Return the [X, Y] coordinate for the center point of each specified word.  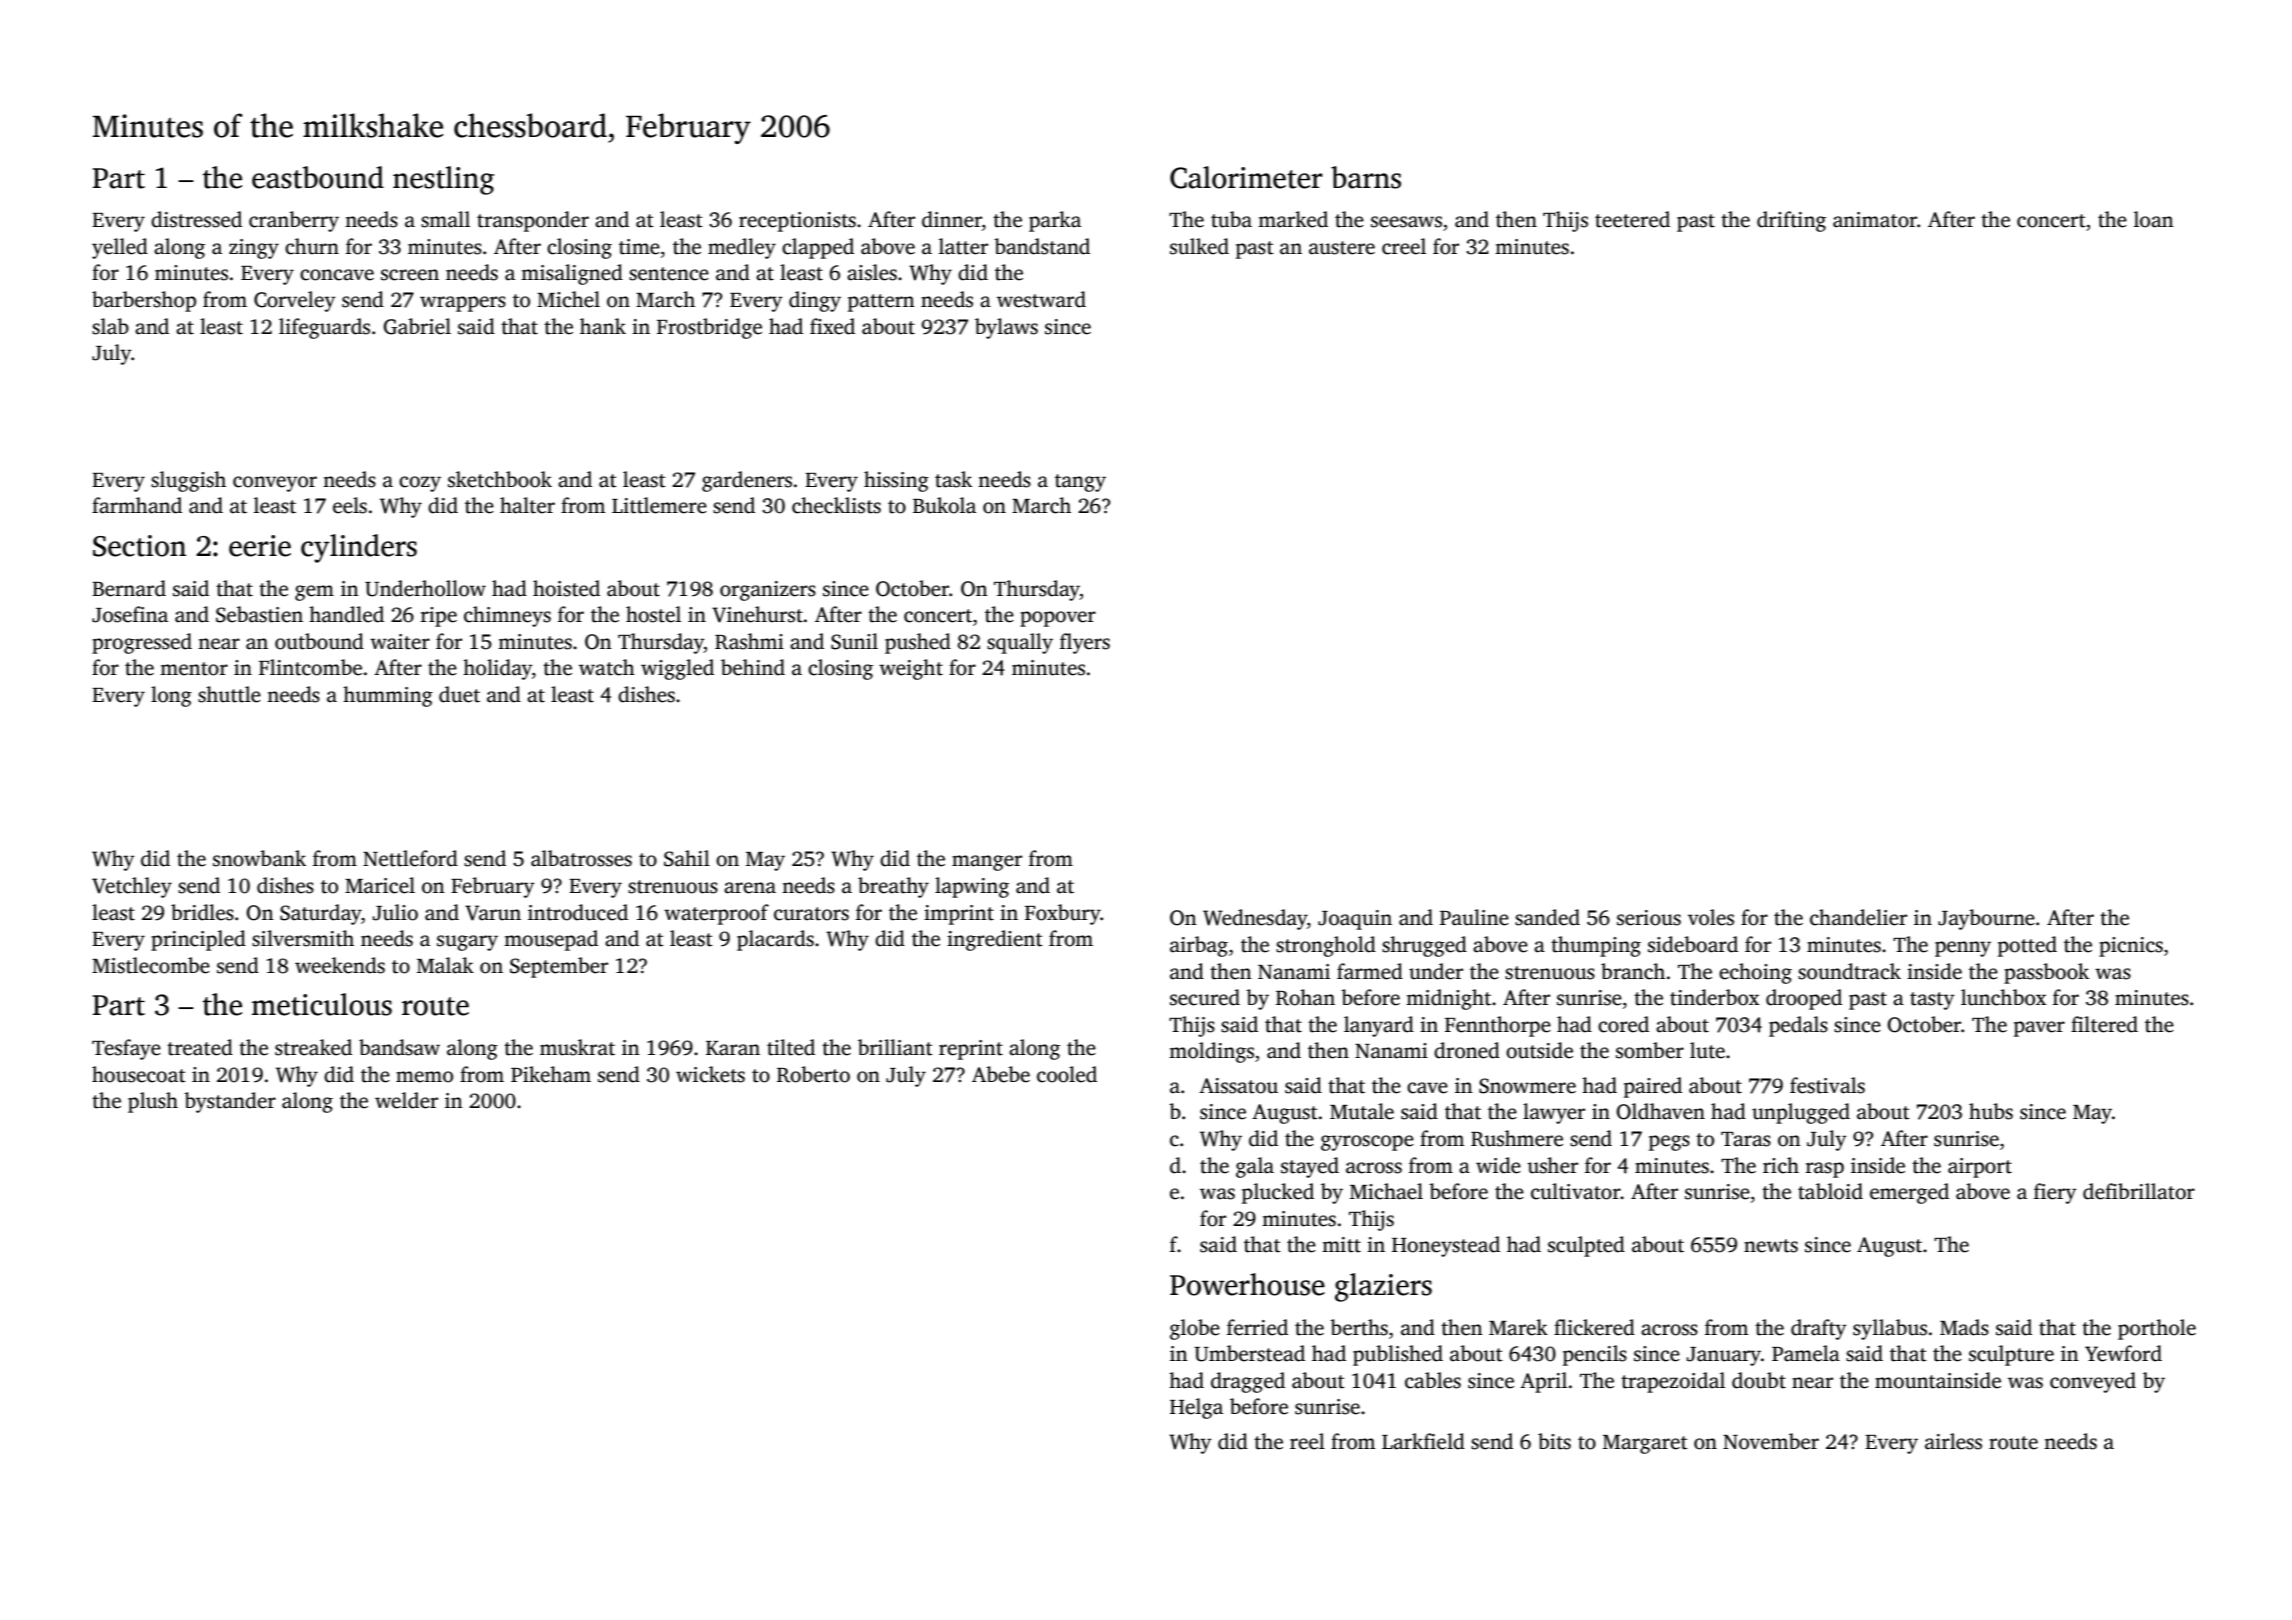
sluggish [188, 481]
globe [1195, 1329]
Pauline [1474, 917]
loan [2154, 219]
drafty [1819, 1329]
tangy [1080, 483]
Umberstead [1249, 1353]
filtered [2104, 1024]
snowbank [259, 858]
